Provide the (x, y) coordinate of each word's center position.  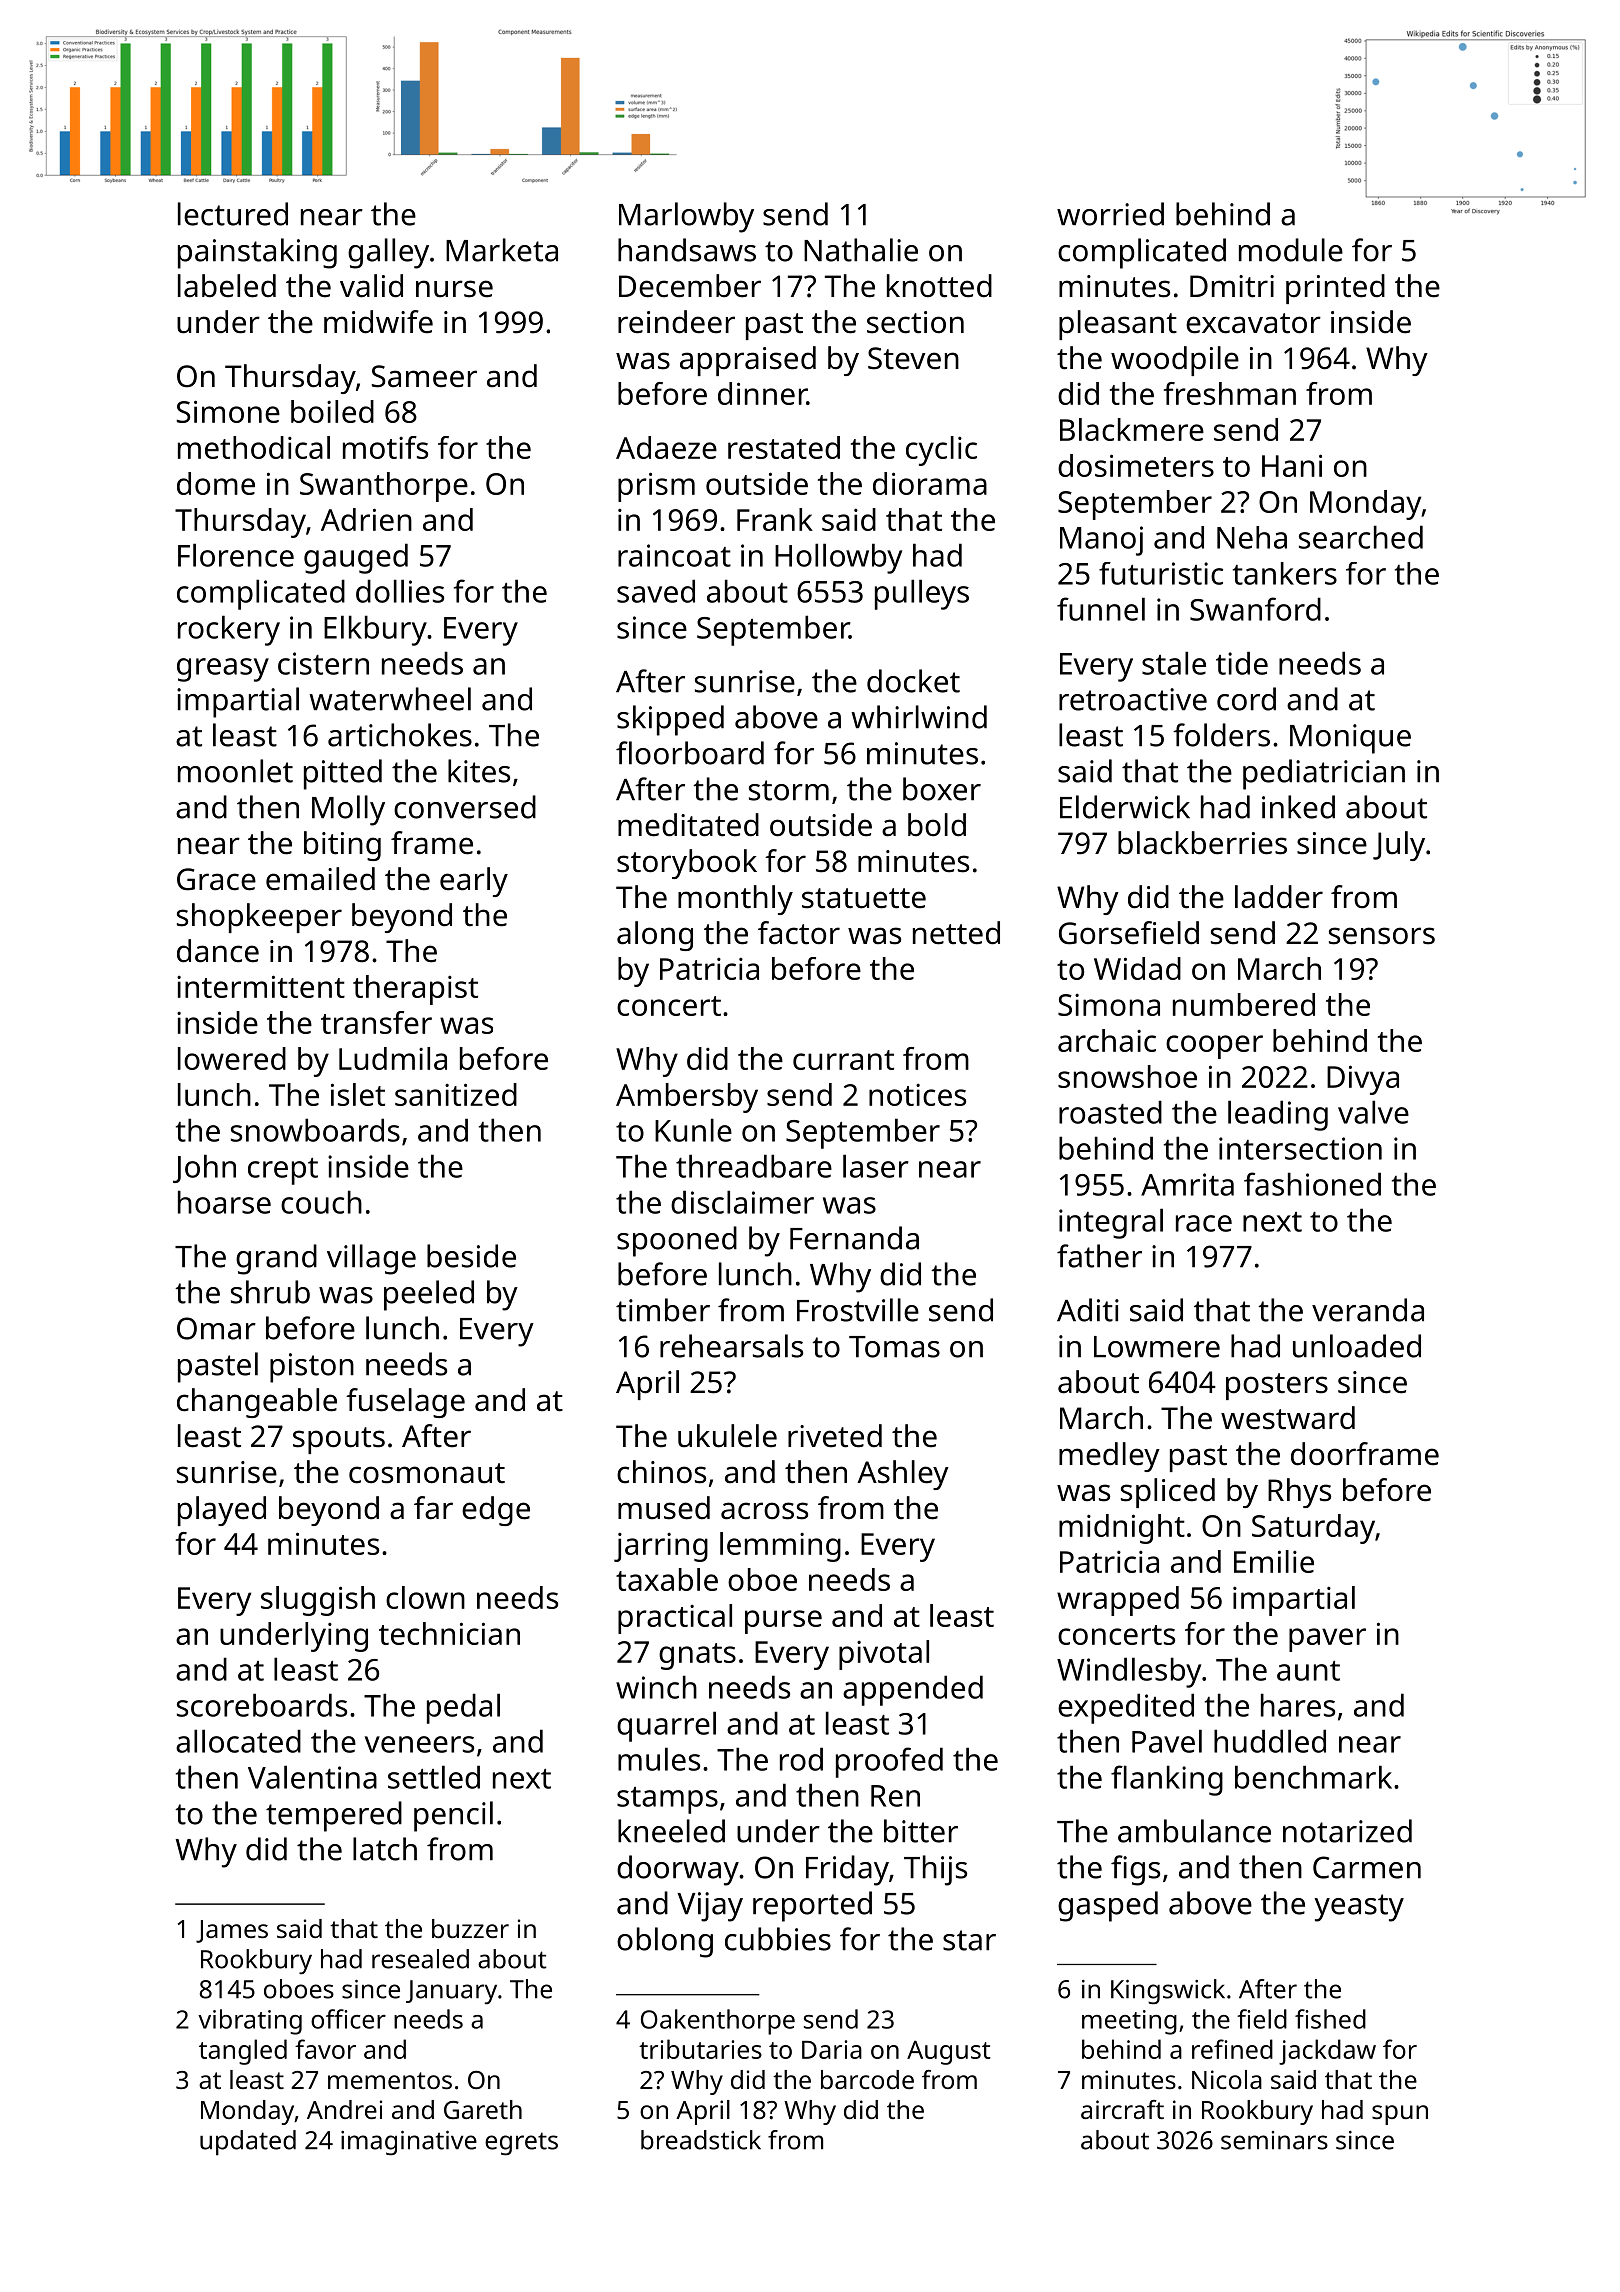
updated (248, 2143)
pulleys (922, 594)
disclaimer (742, 1202)
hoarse (224, 1202)
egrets (521, 2144)
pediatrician (1324, 774)
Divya (1363, 1080)
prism (656, 487)
